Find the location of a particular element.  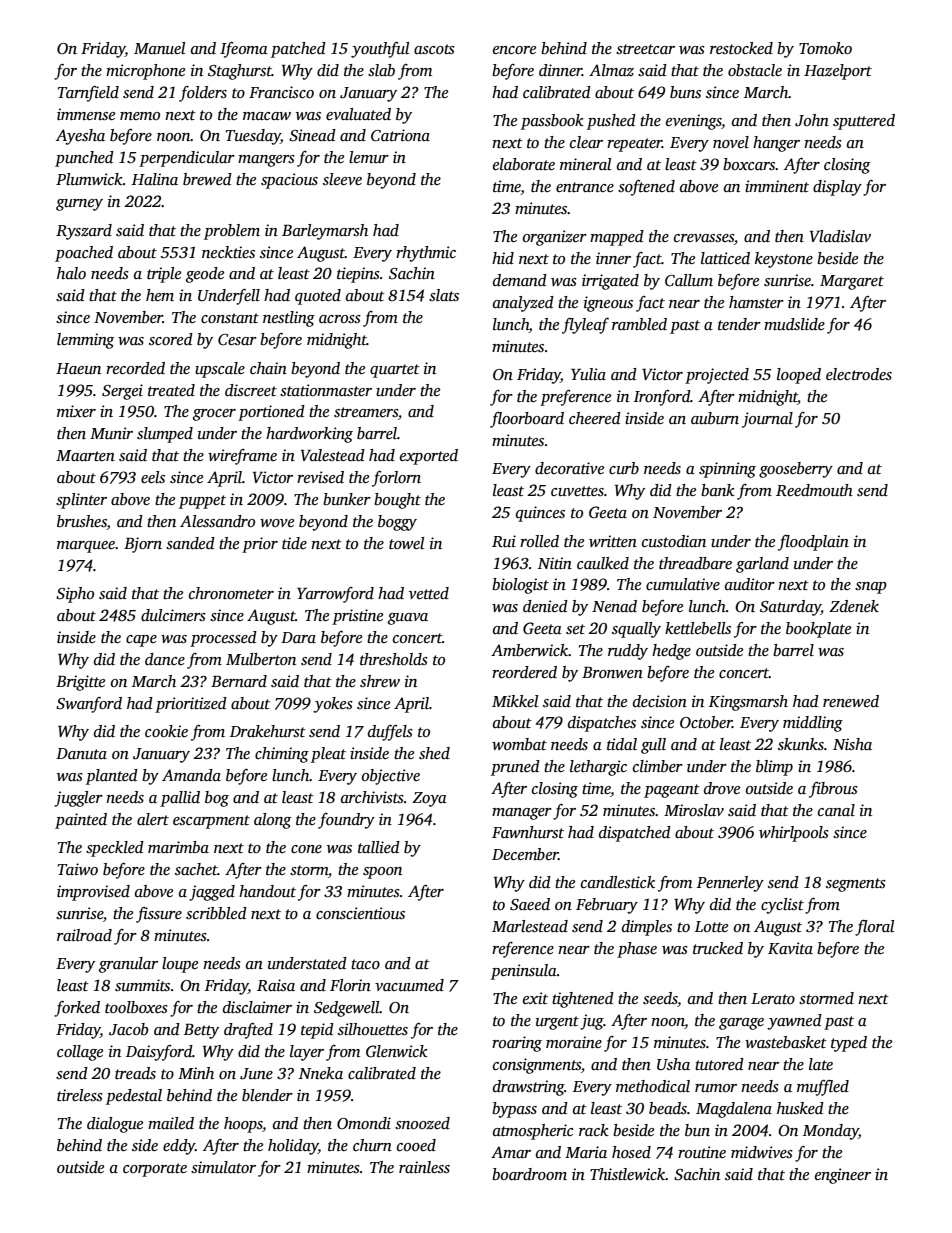

slumped is located at coordinates (165, 435).
